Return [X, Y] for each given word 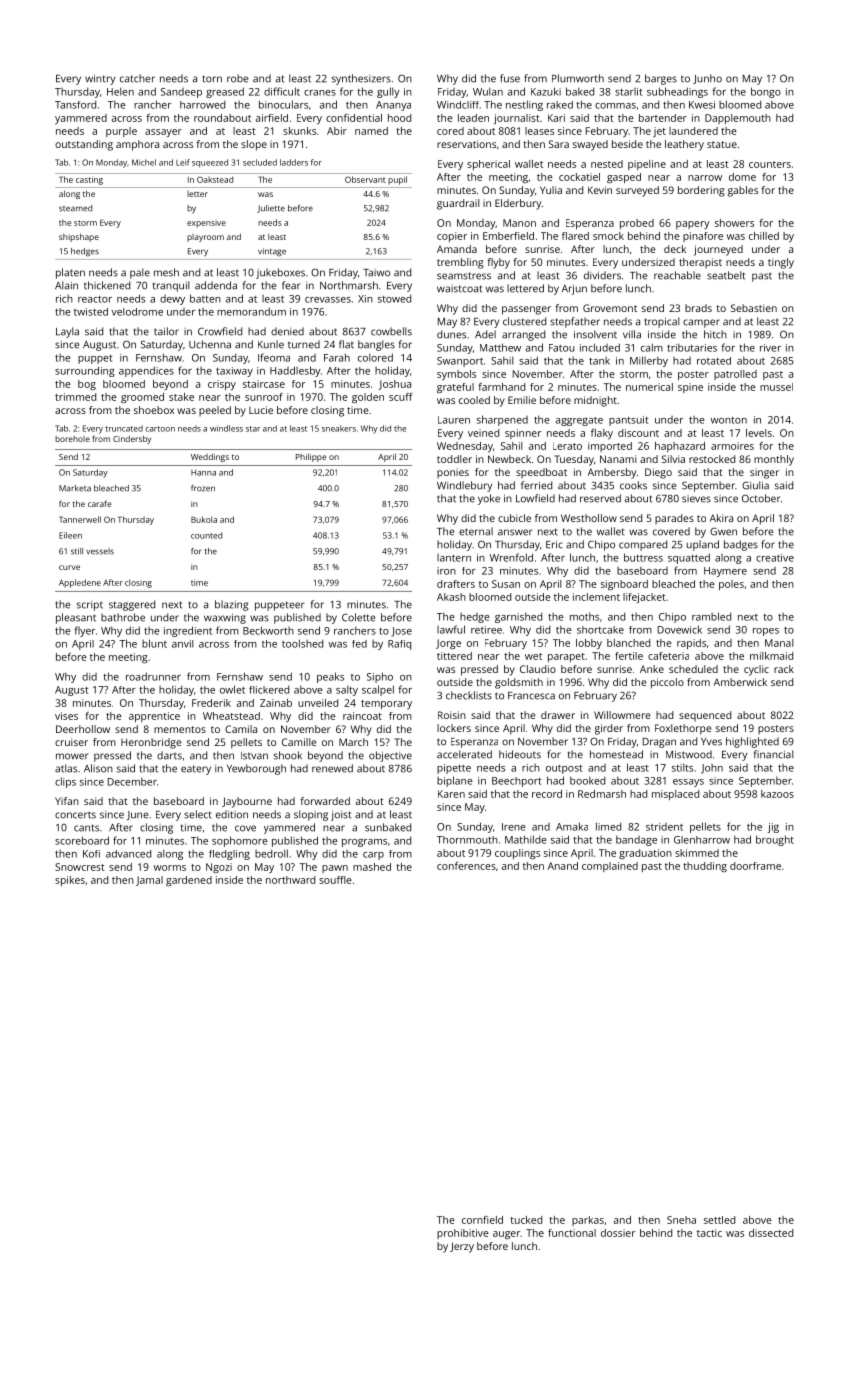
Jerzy [462, 1247]
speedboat [541, 473]
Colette [358, 617]
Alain [66, 285]
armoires [732, 446]
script [90, 606]
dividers [602, 275]
